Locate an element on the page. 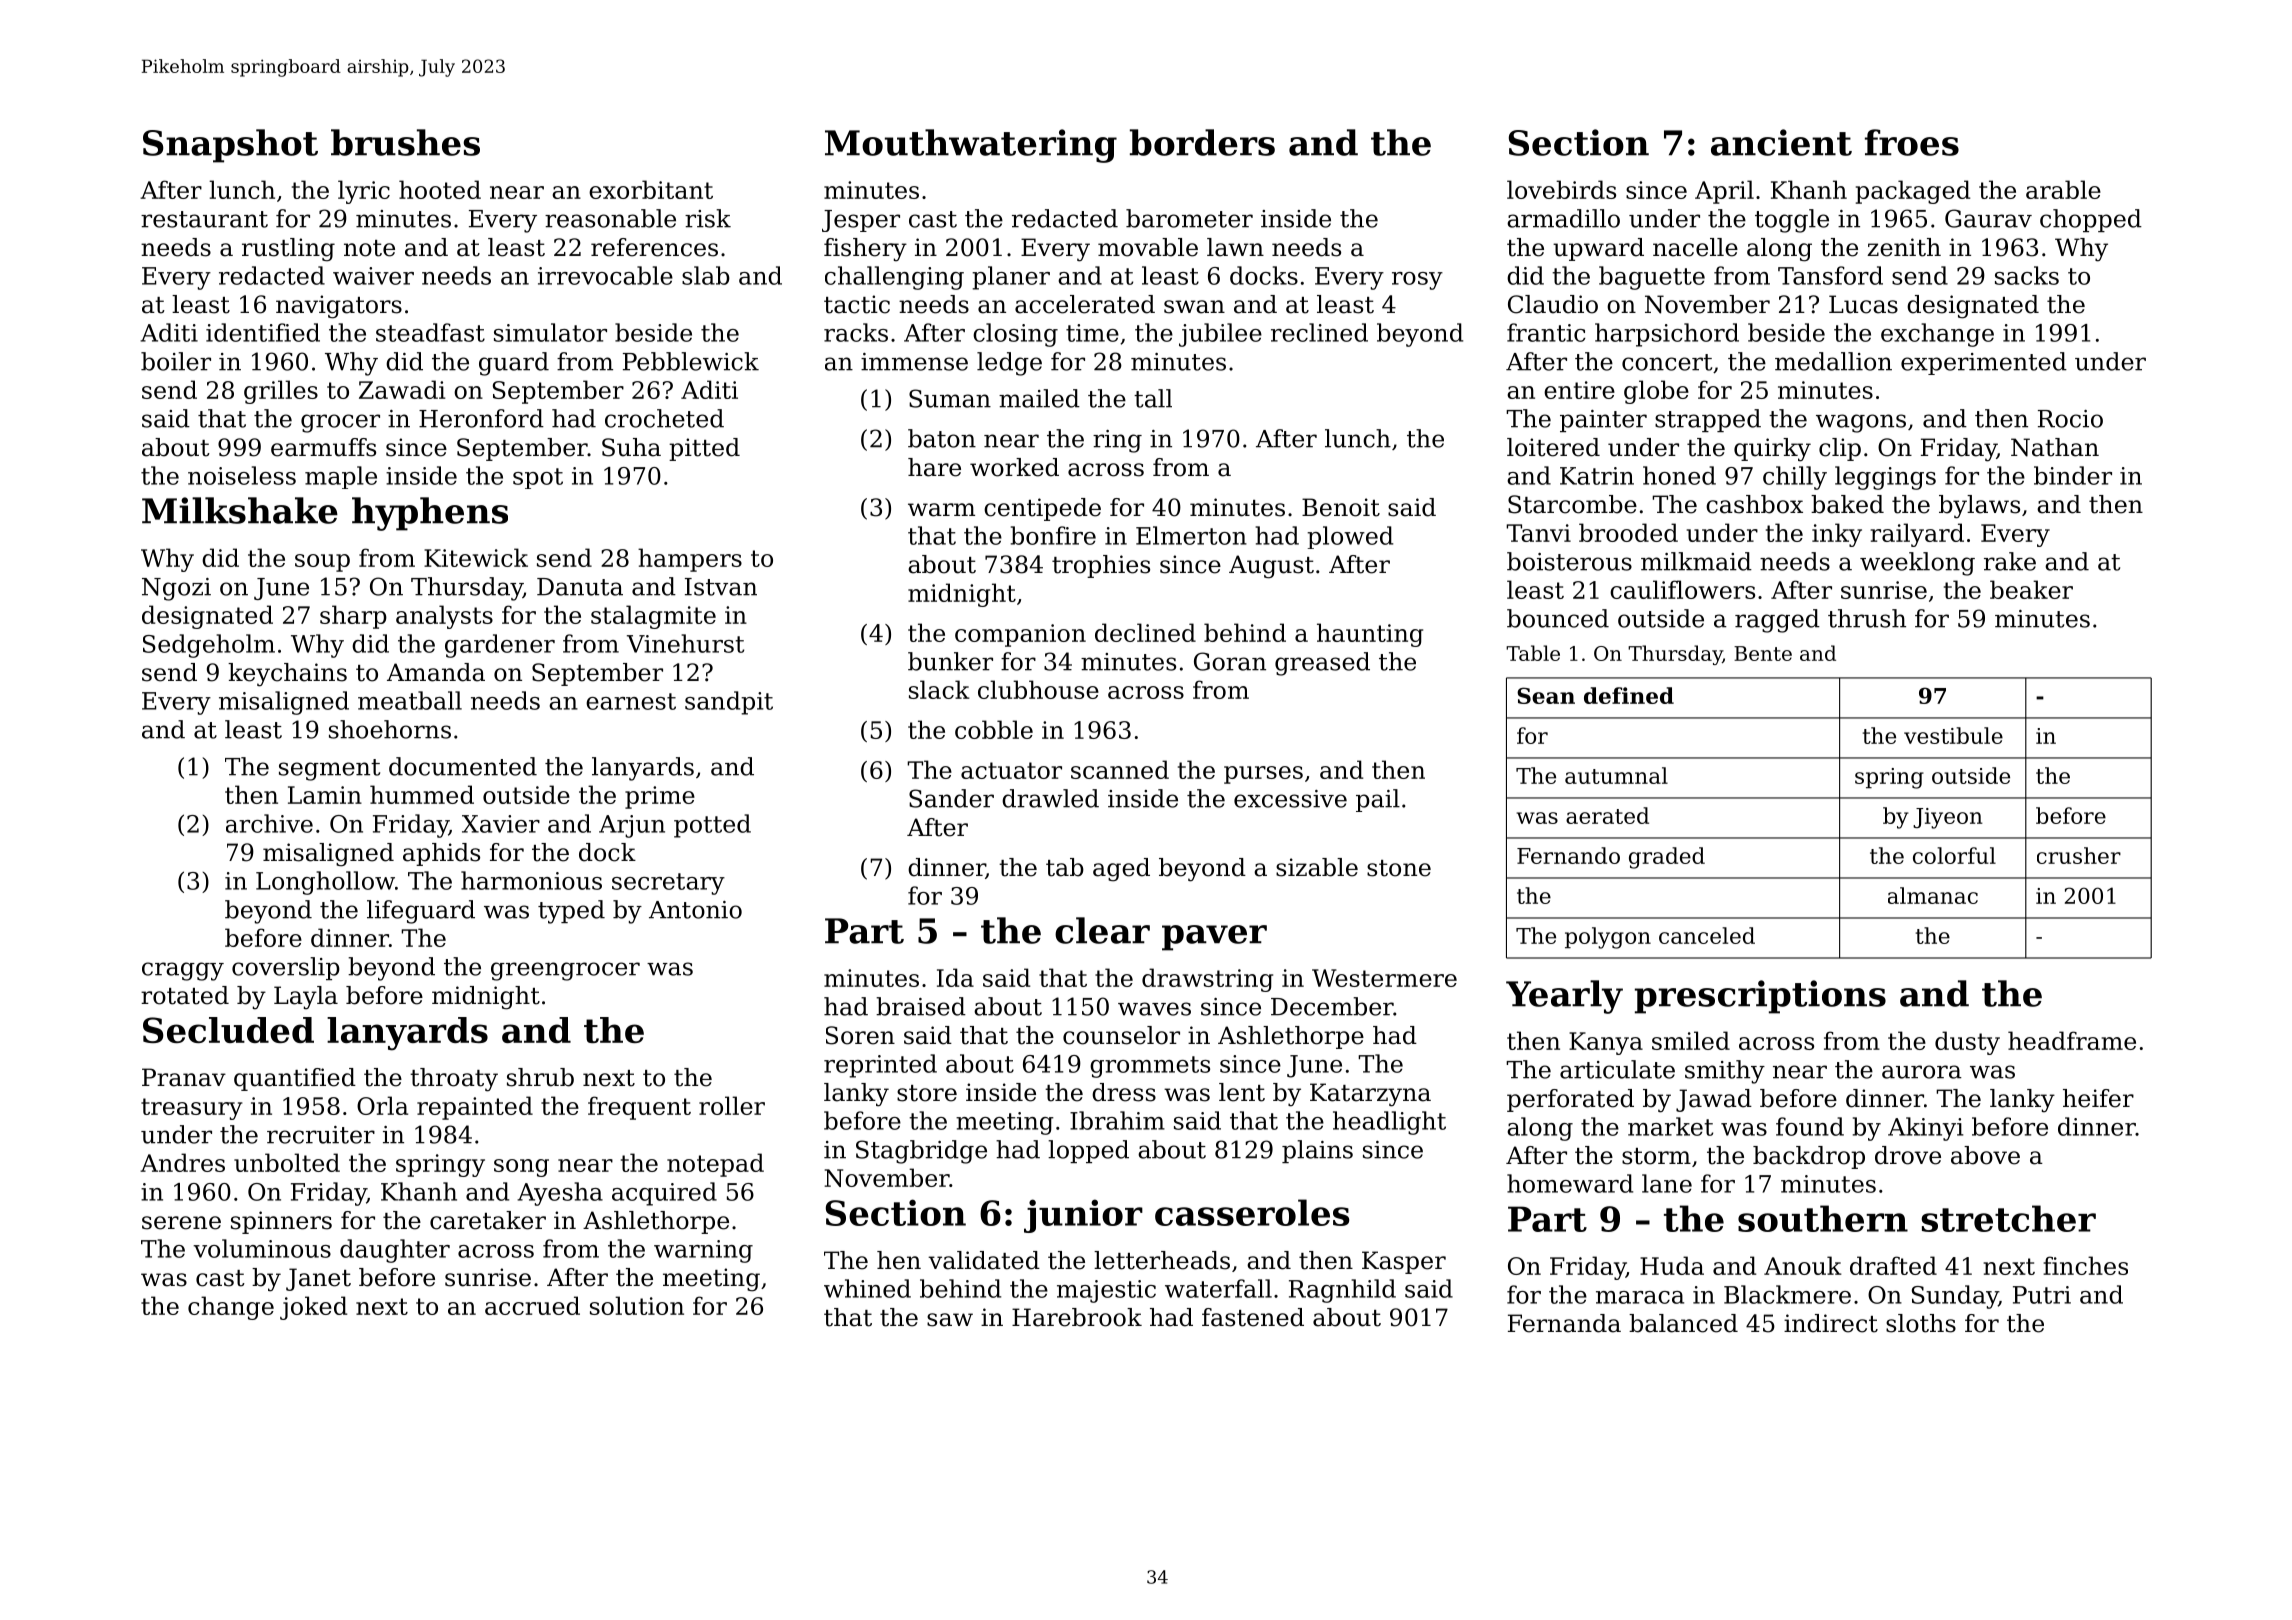 Image resolution: width=2292 pixels, height=1620 pixels. crusher is located at coordinates (2079, 855).
